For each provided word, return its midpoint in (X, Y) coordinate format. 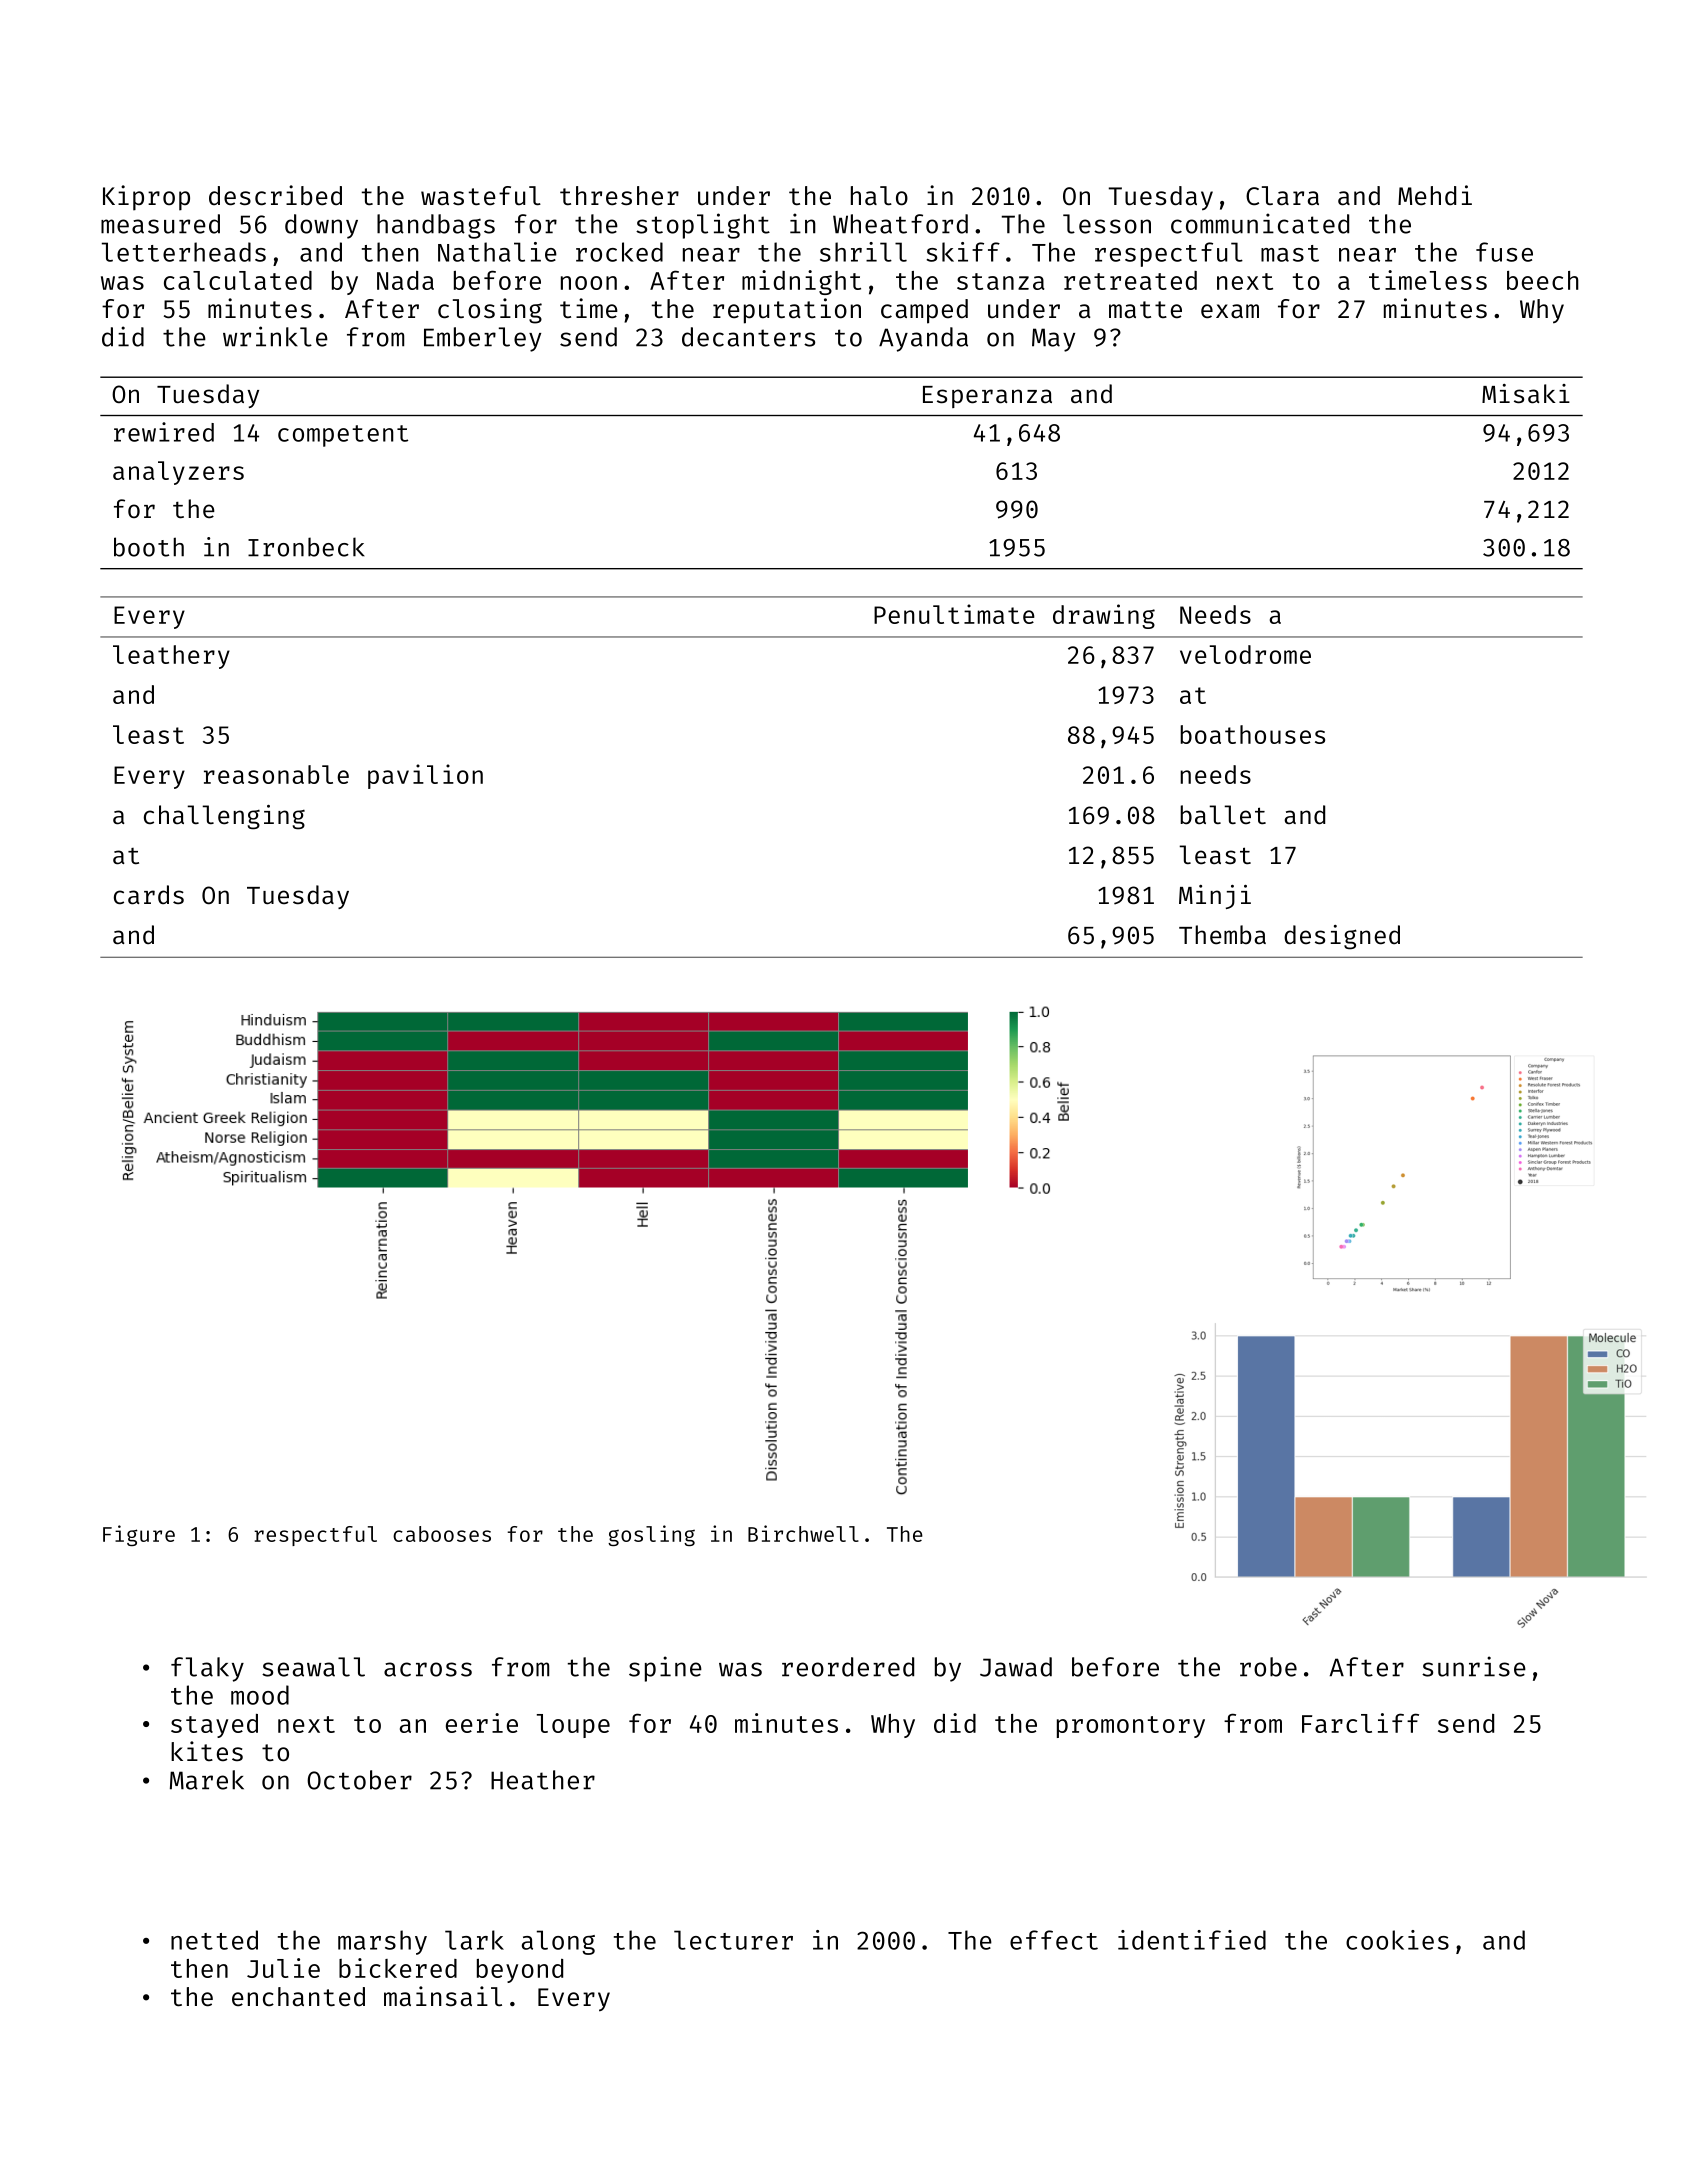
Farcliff (1360, 1723)
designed (1342, 937)
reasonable (276, 774)
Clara (1282, 196)
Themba (1222, 935)
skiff (963, 252)
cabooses (442, 1534)
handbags (436, 226)
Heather (543, 1780)
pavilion (425, 776)
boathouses (1252, 734)
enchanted (298, 1997)
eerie (482, 1723)
